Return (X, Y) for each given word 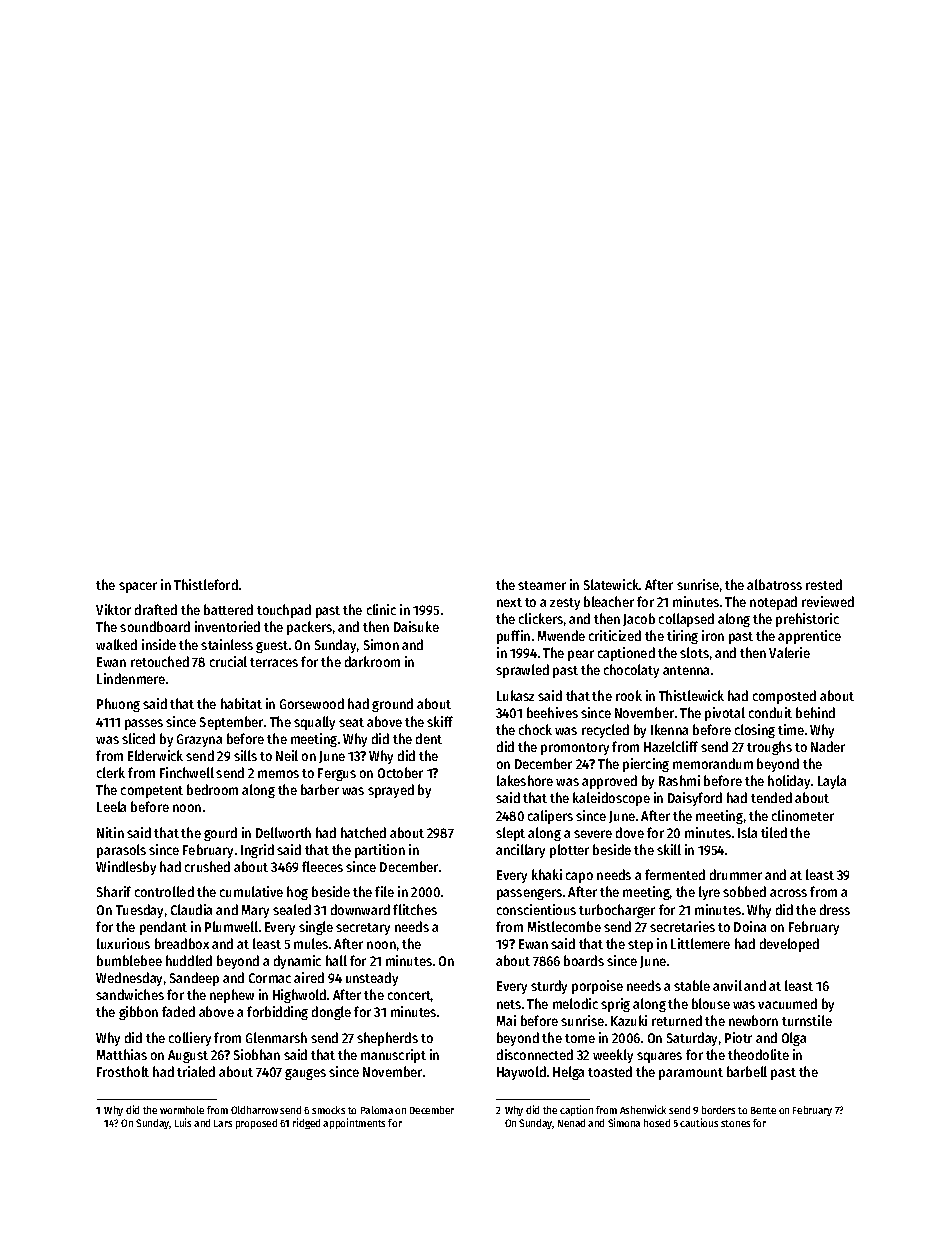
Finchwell (187, 772)
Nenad (571, 1123)
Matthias (122, 1054)
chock (535, 729)
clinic (381, 609)
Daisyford (695, 799)
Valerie (789, 652)
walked (116, 644)
